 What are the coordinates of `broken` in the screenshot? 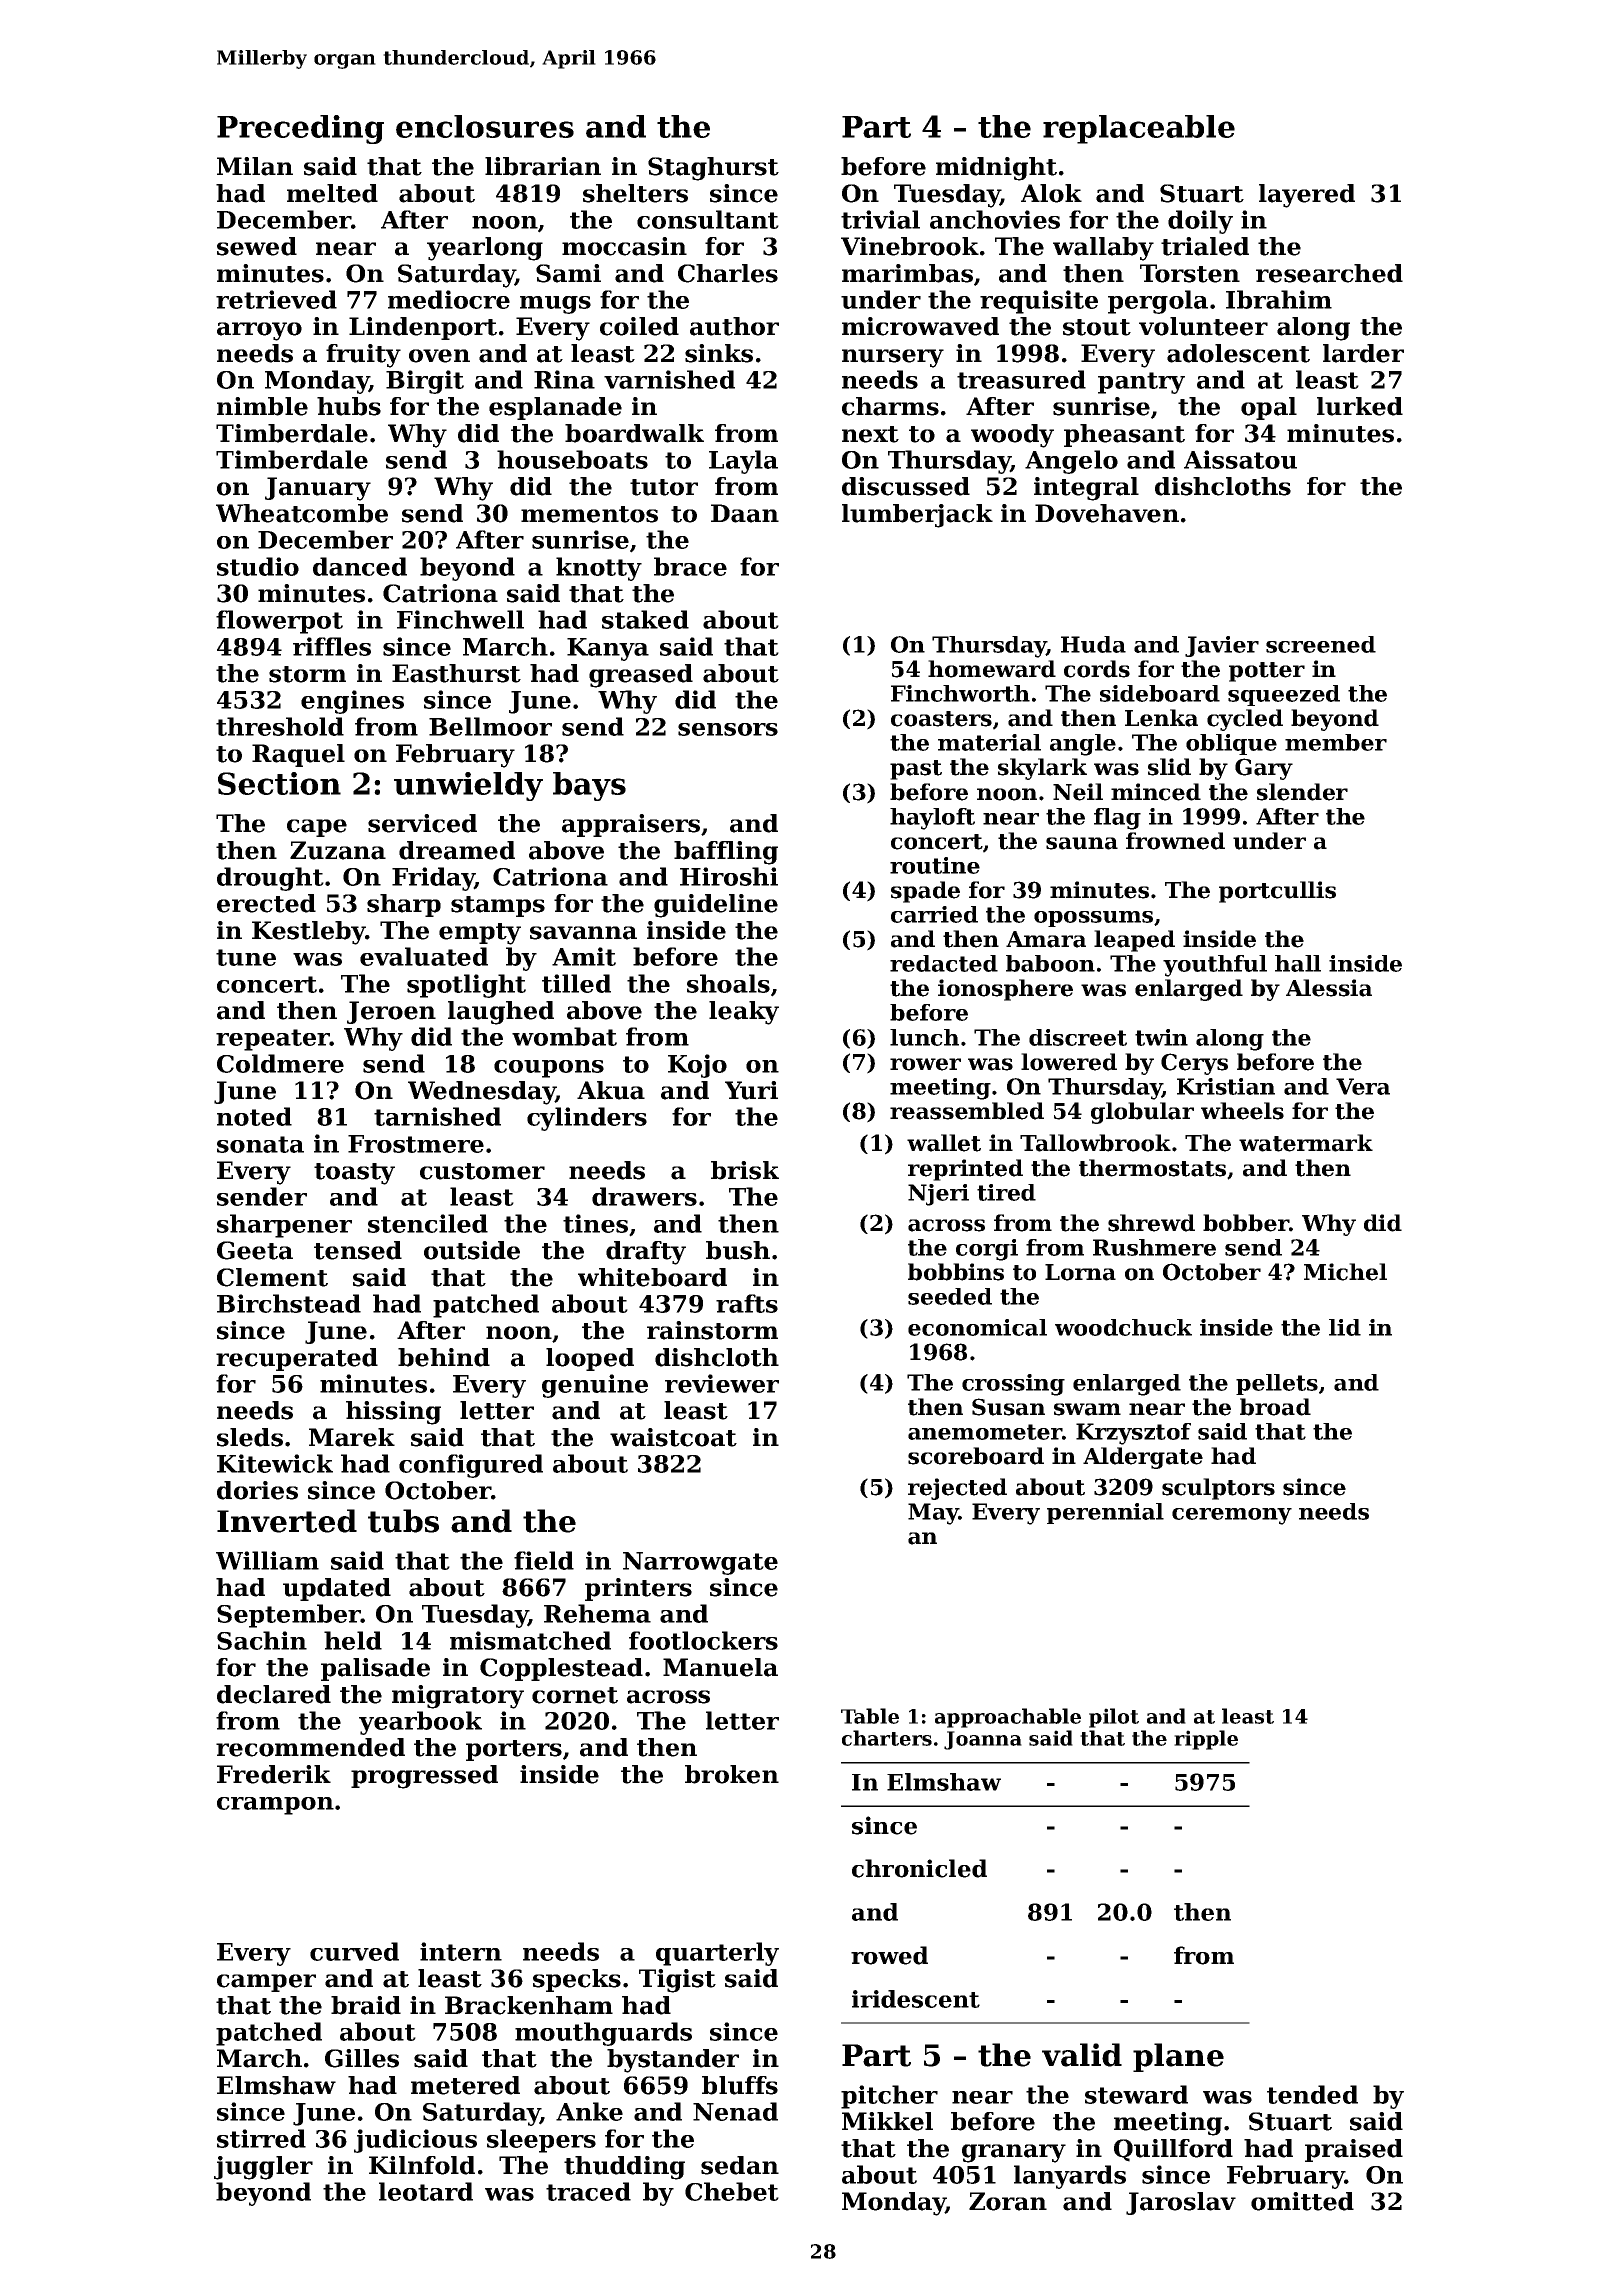 It's located at (732, 1774).
